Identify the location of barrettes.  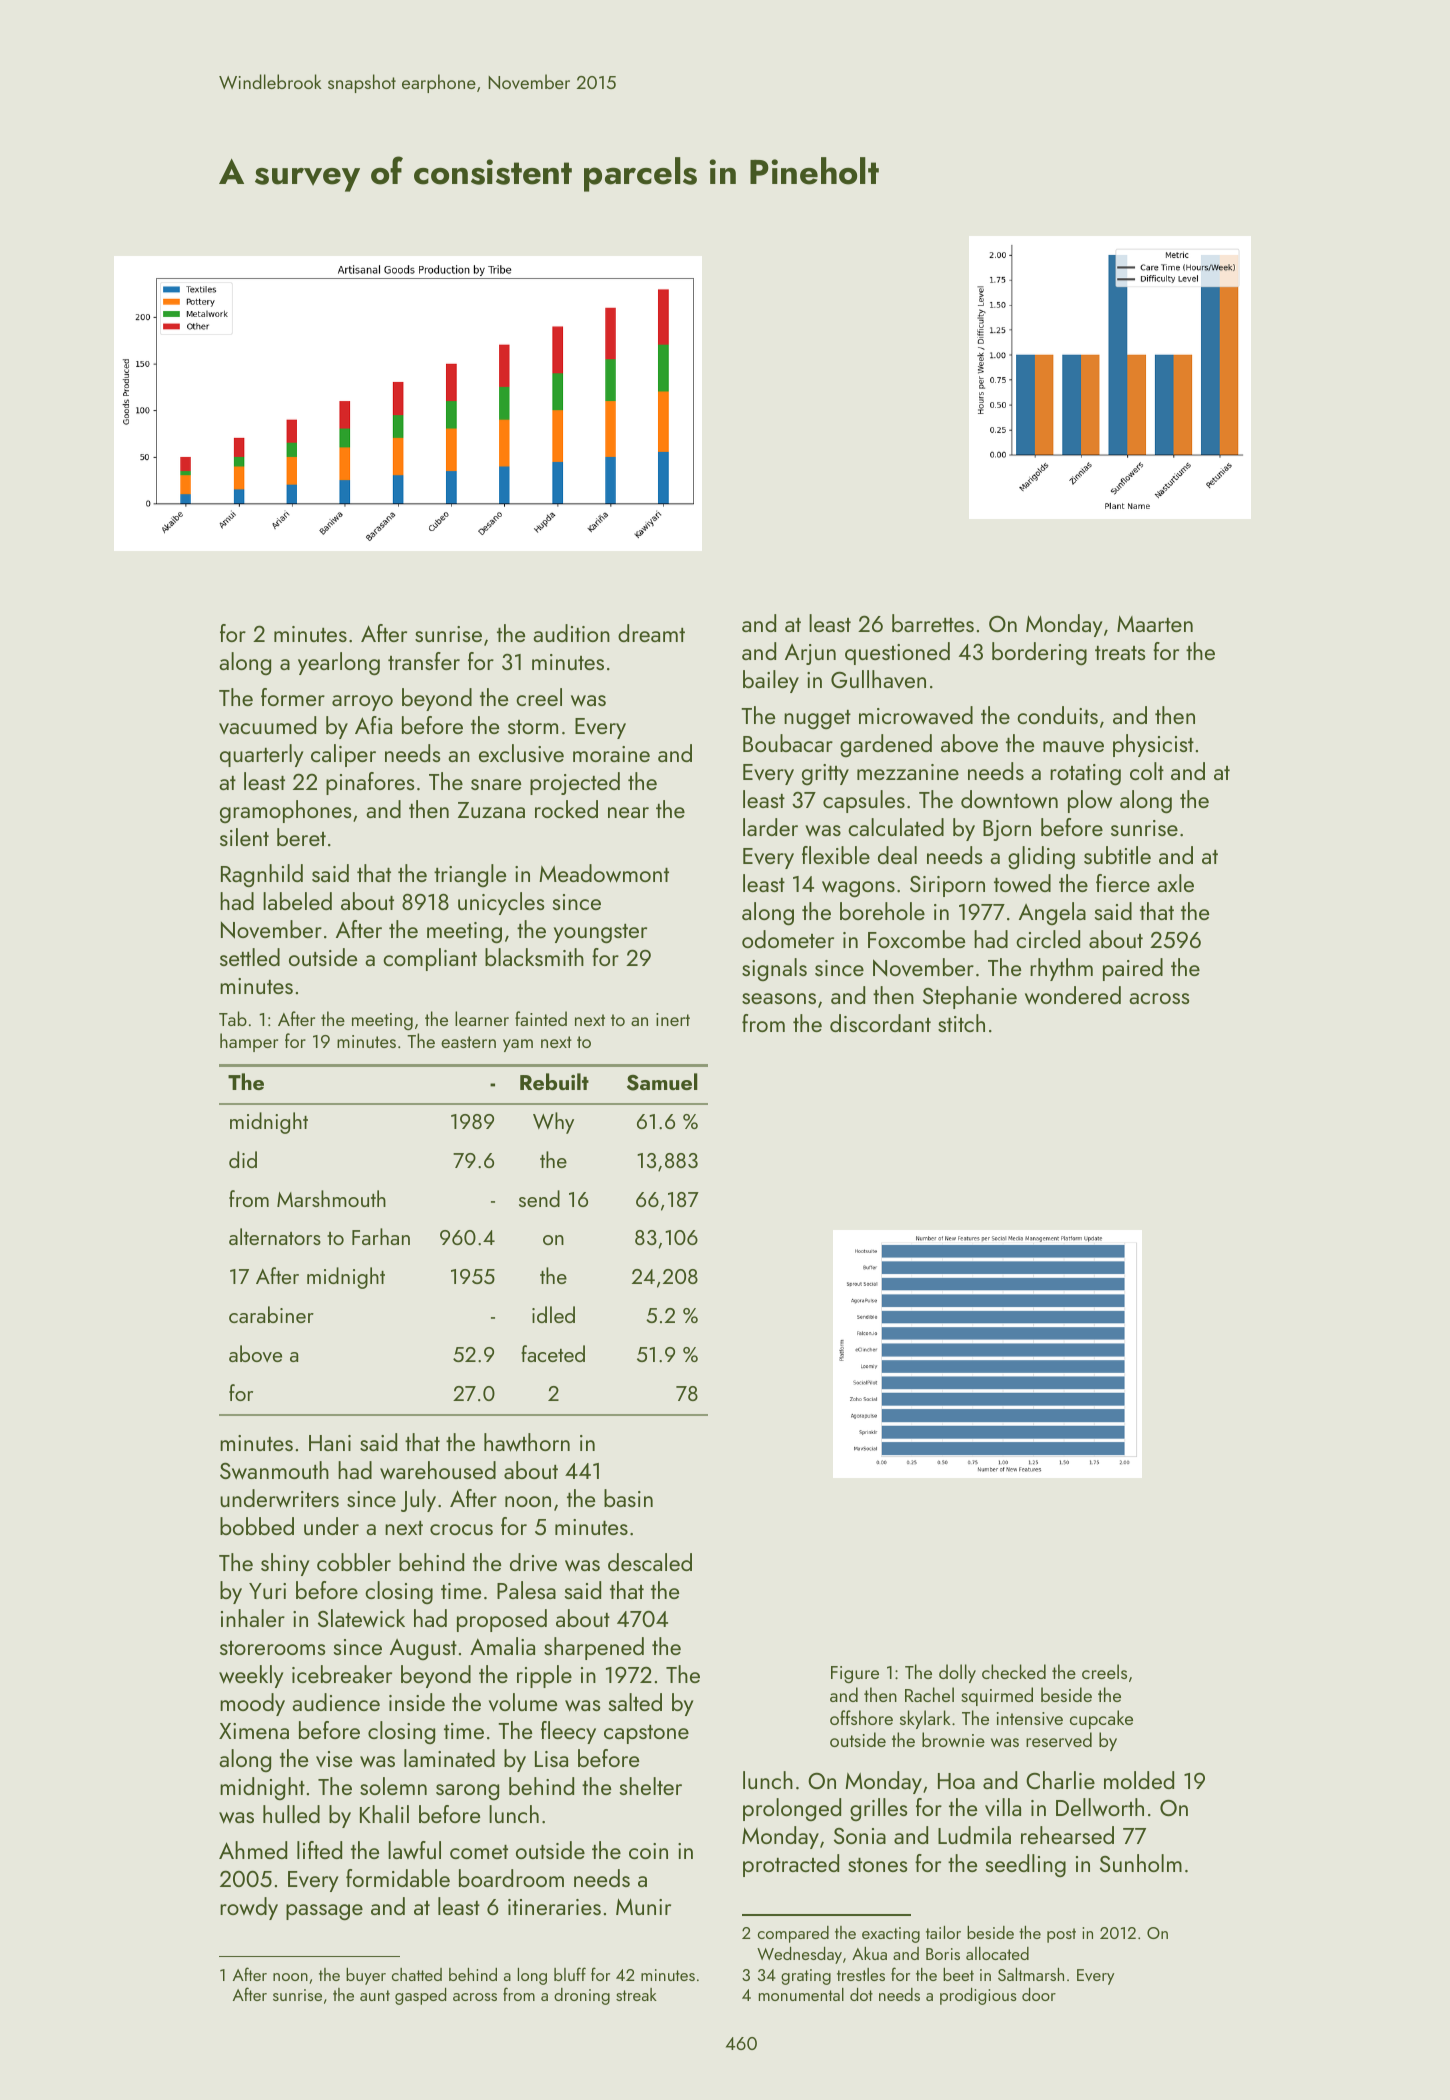
(933, 623).
